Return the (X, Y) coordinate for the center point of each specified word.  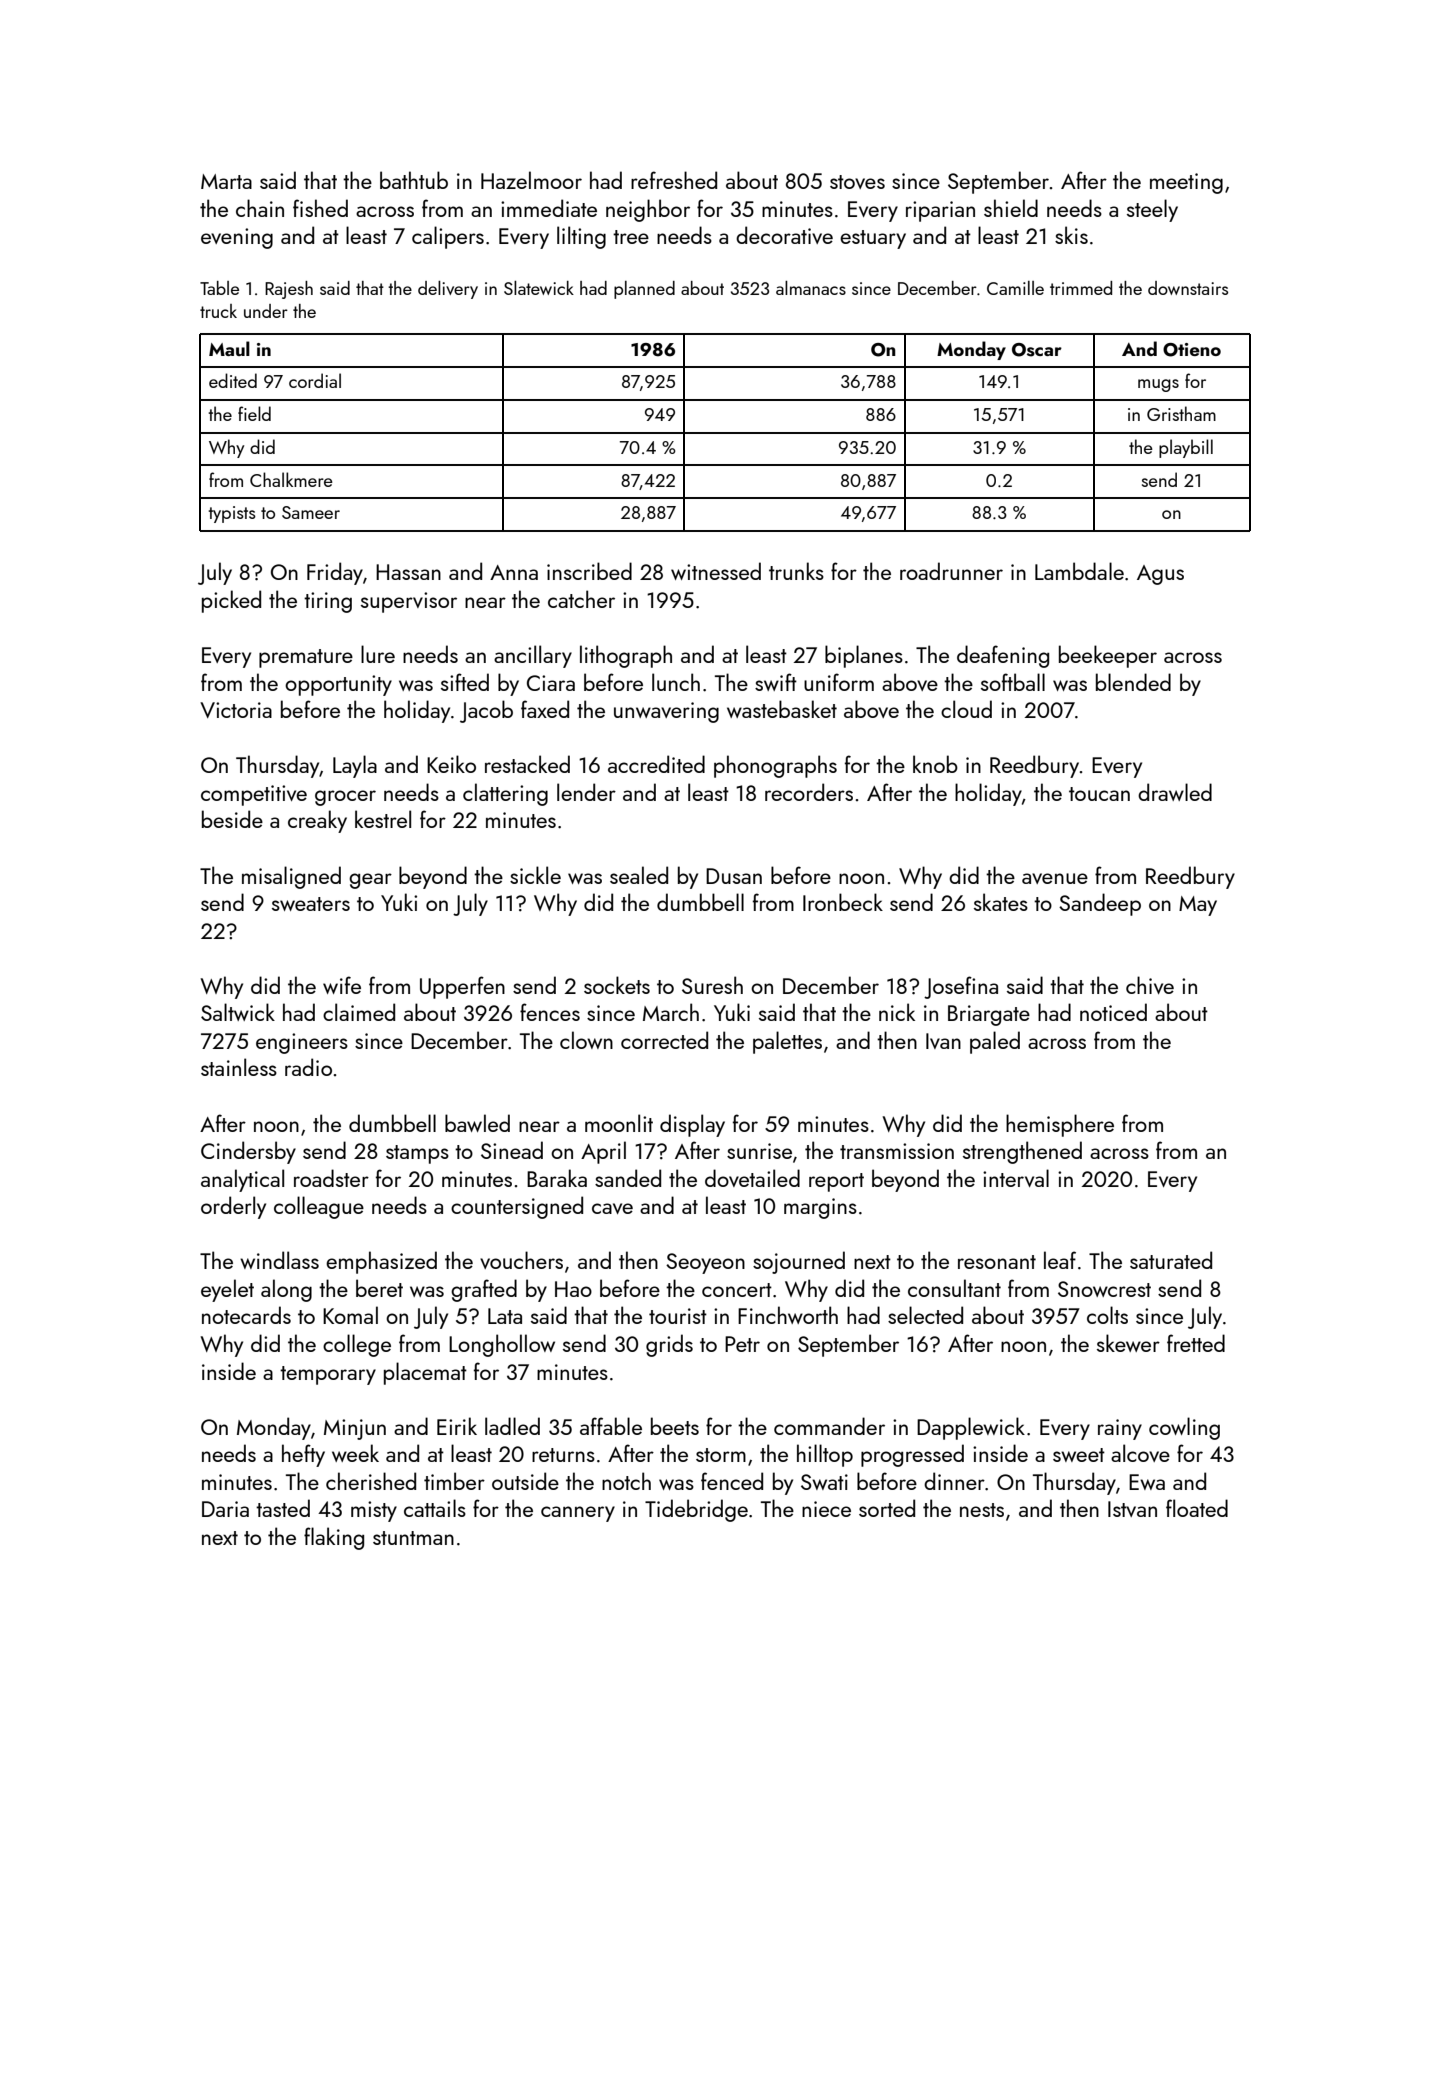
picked (231, 601)
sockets (617, 985)
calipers (448, 237)
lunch (676, 682)
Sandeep (1100, 904)
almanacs (811, 288)
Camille (1015, 288)
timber (454, 1481)
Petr (742, 1344)
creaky (317, 821)
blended (1133, 682)
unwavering (666, 712)
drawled (1175, 792)
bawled (477, 1123)
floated (1197, 1508)
